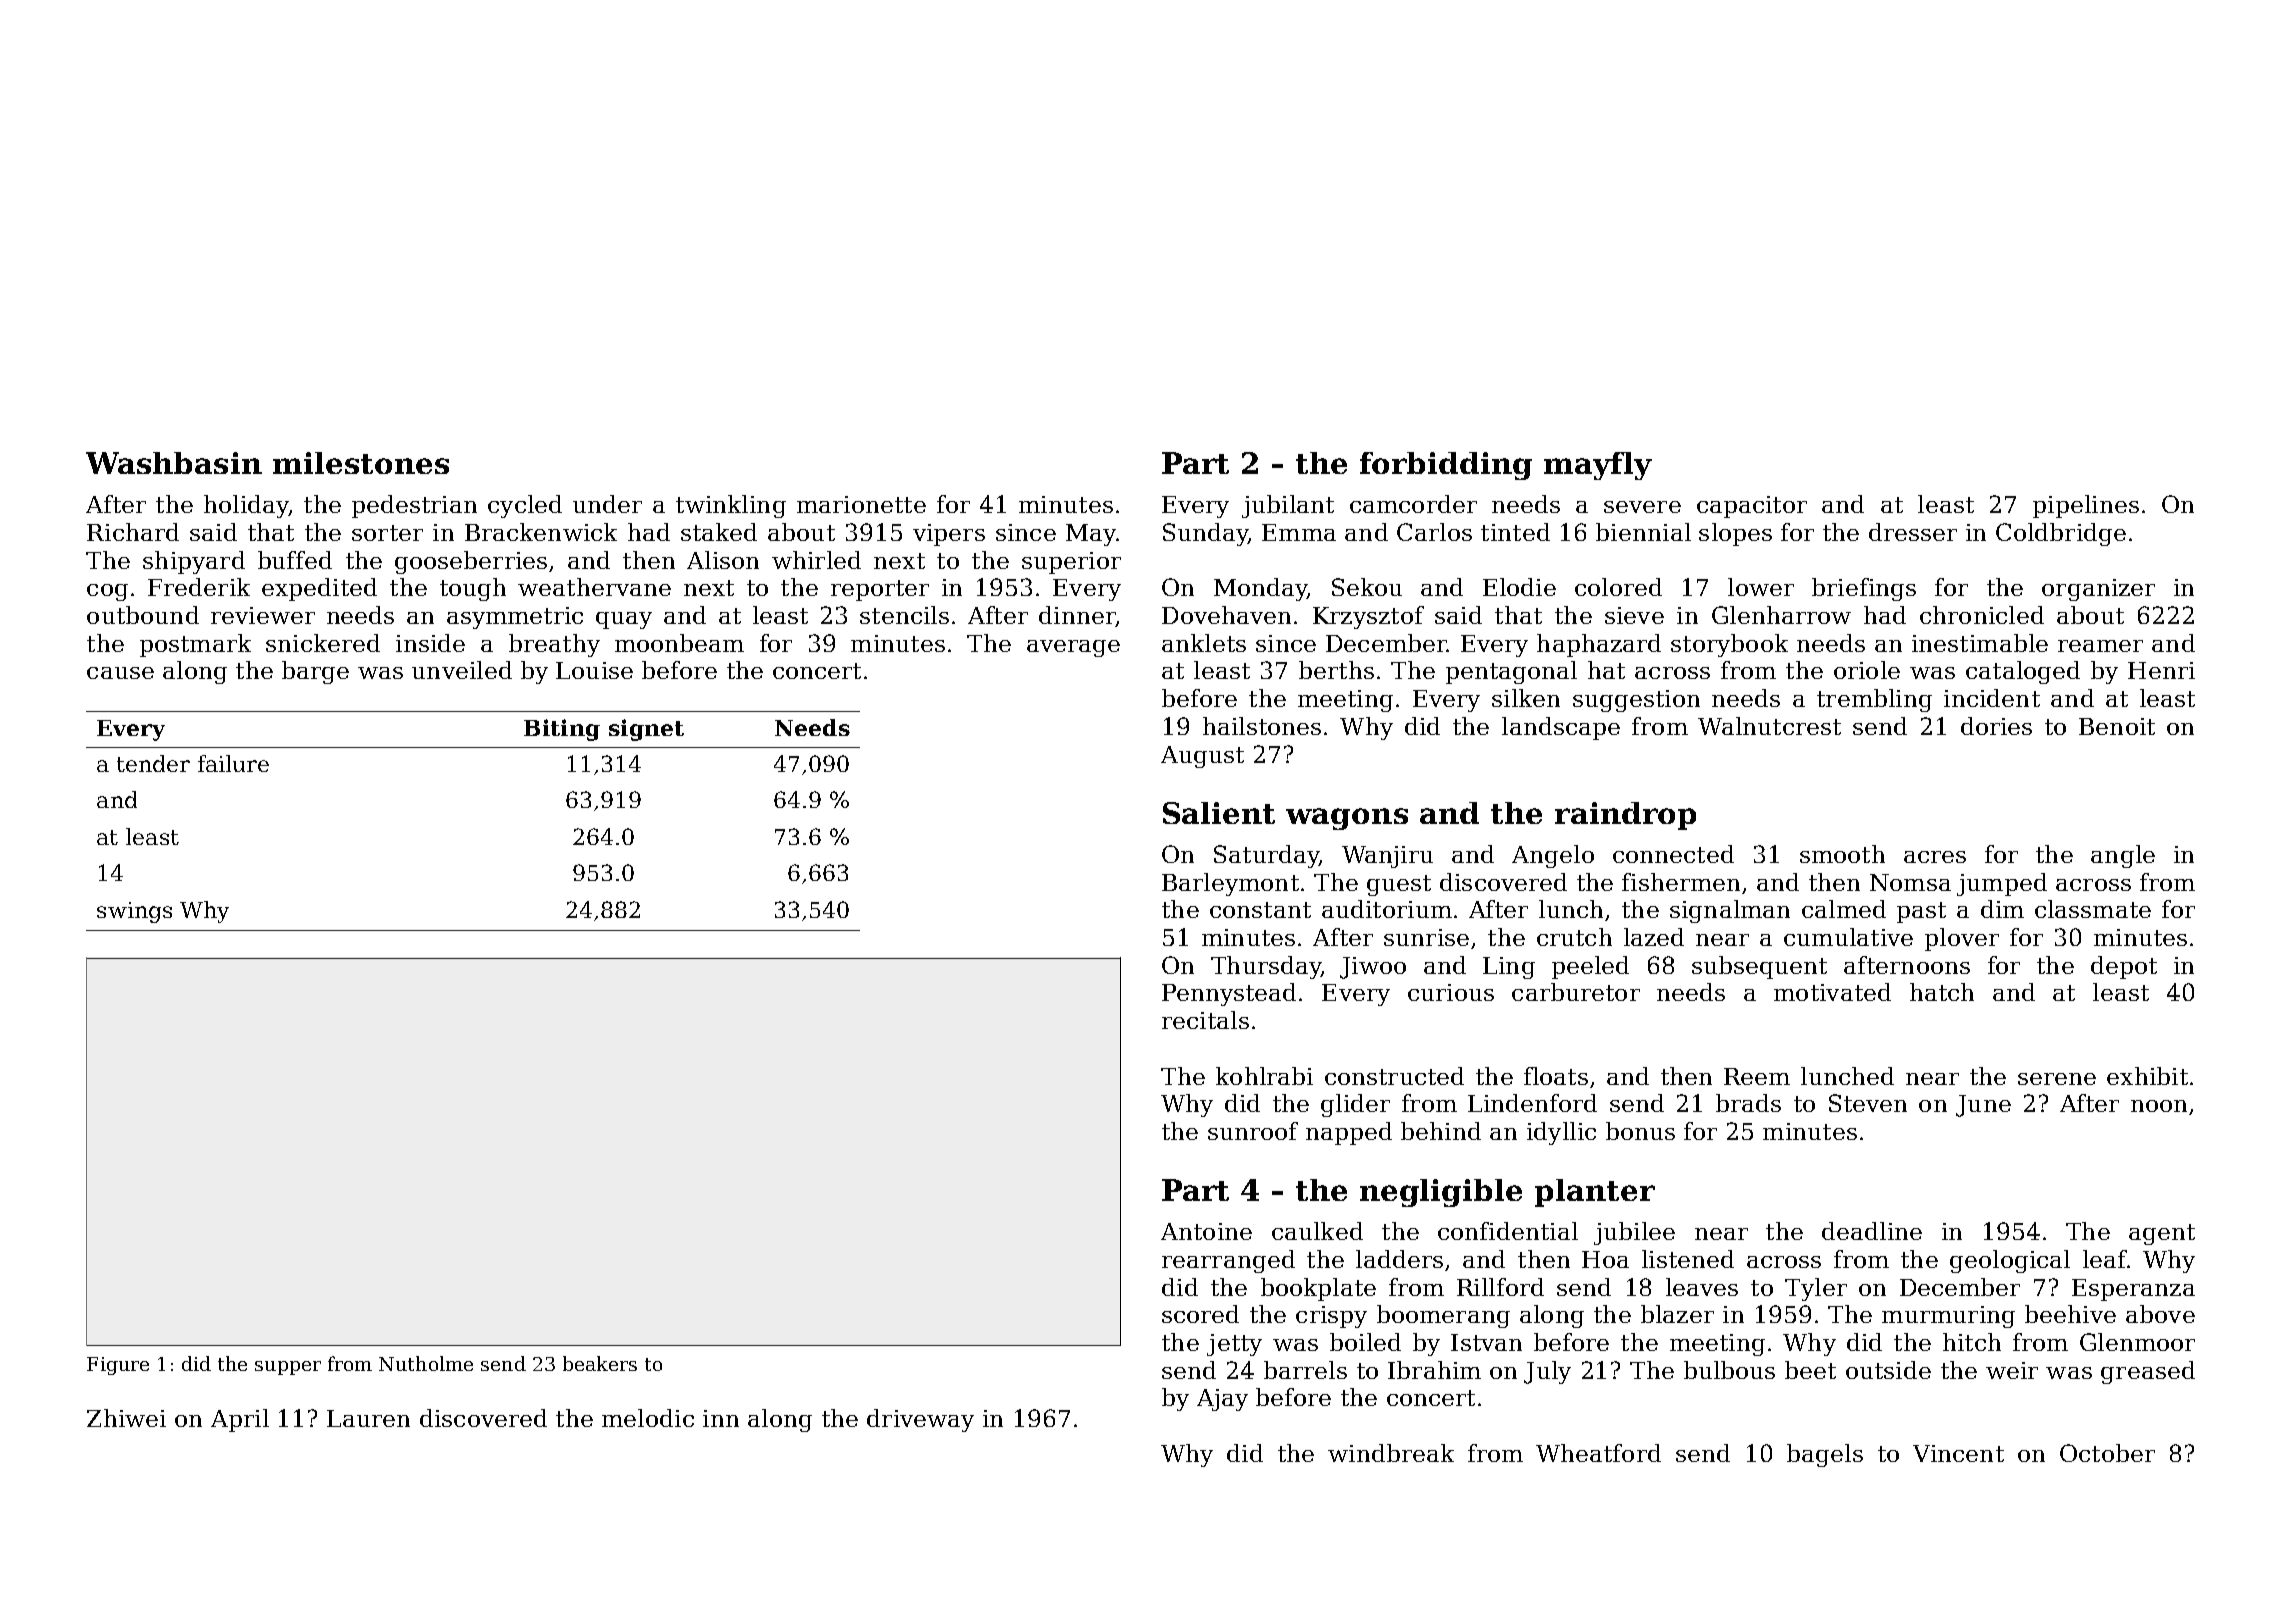 The image size is (2282, 1614). I want to click on confidential, so click(1508, 1231).
